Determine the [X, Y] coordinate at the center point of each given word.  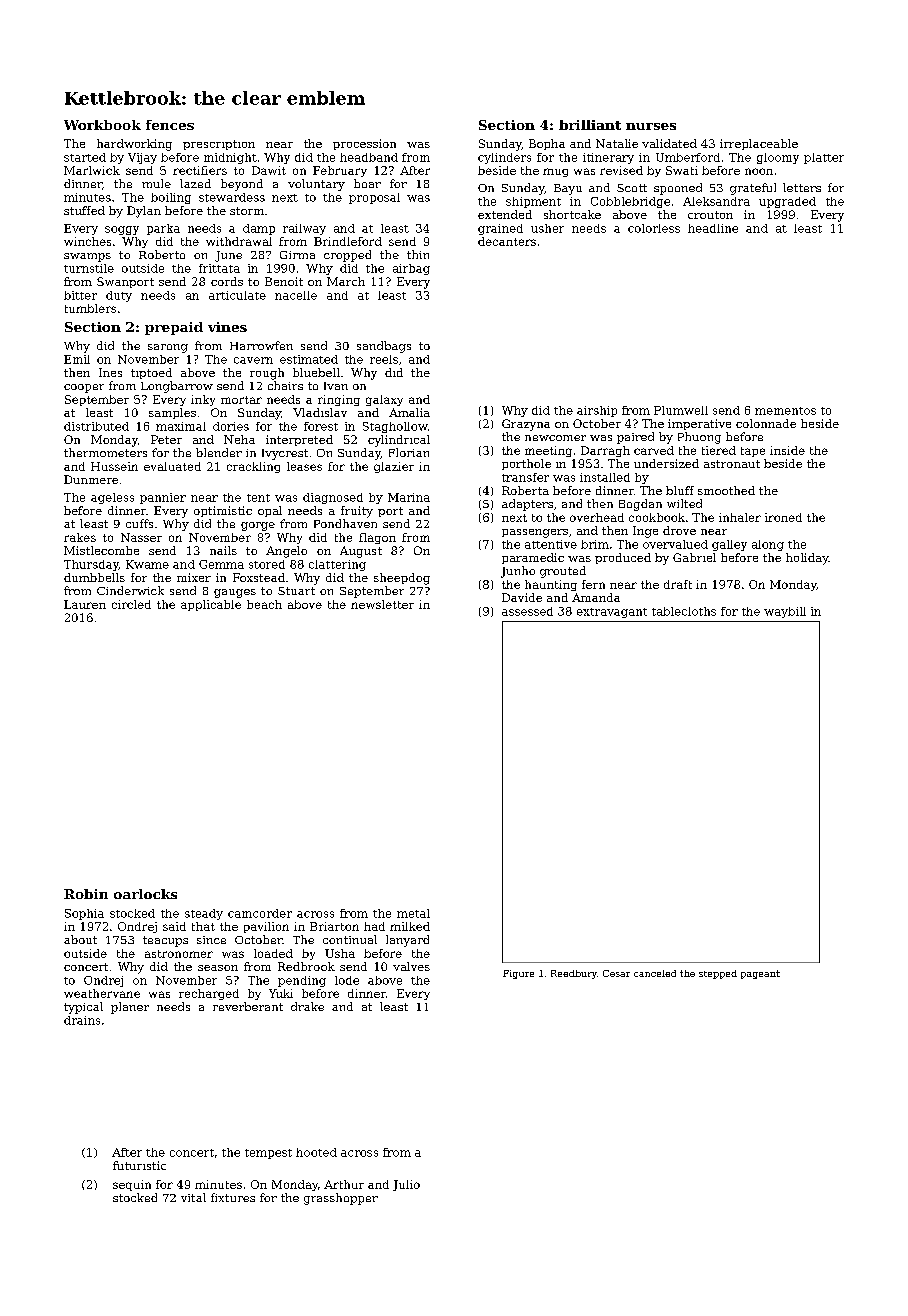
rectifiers [200, 170]
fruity [357, 512]
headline [713, 228]
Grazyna [526, 425]
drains [82, 1020]
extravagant [612, 613]
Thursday [91, 565]
